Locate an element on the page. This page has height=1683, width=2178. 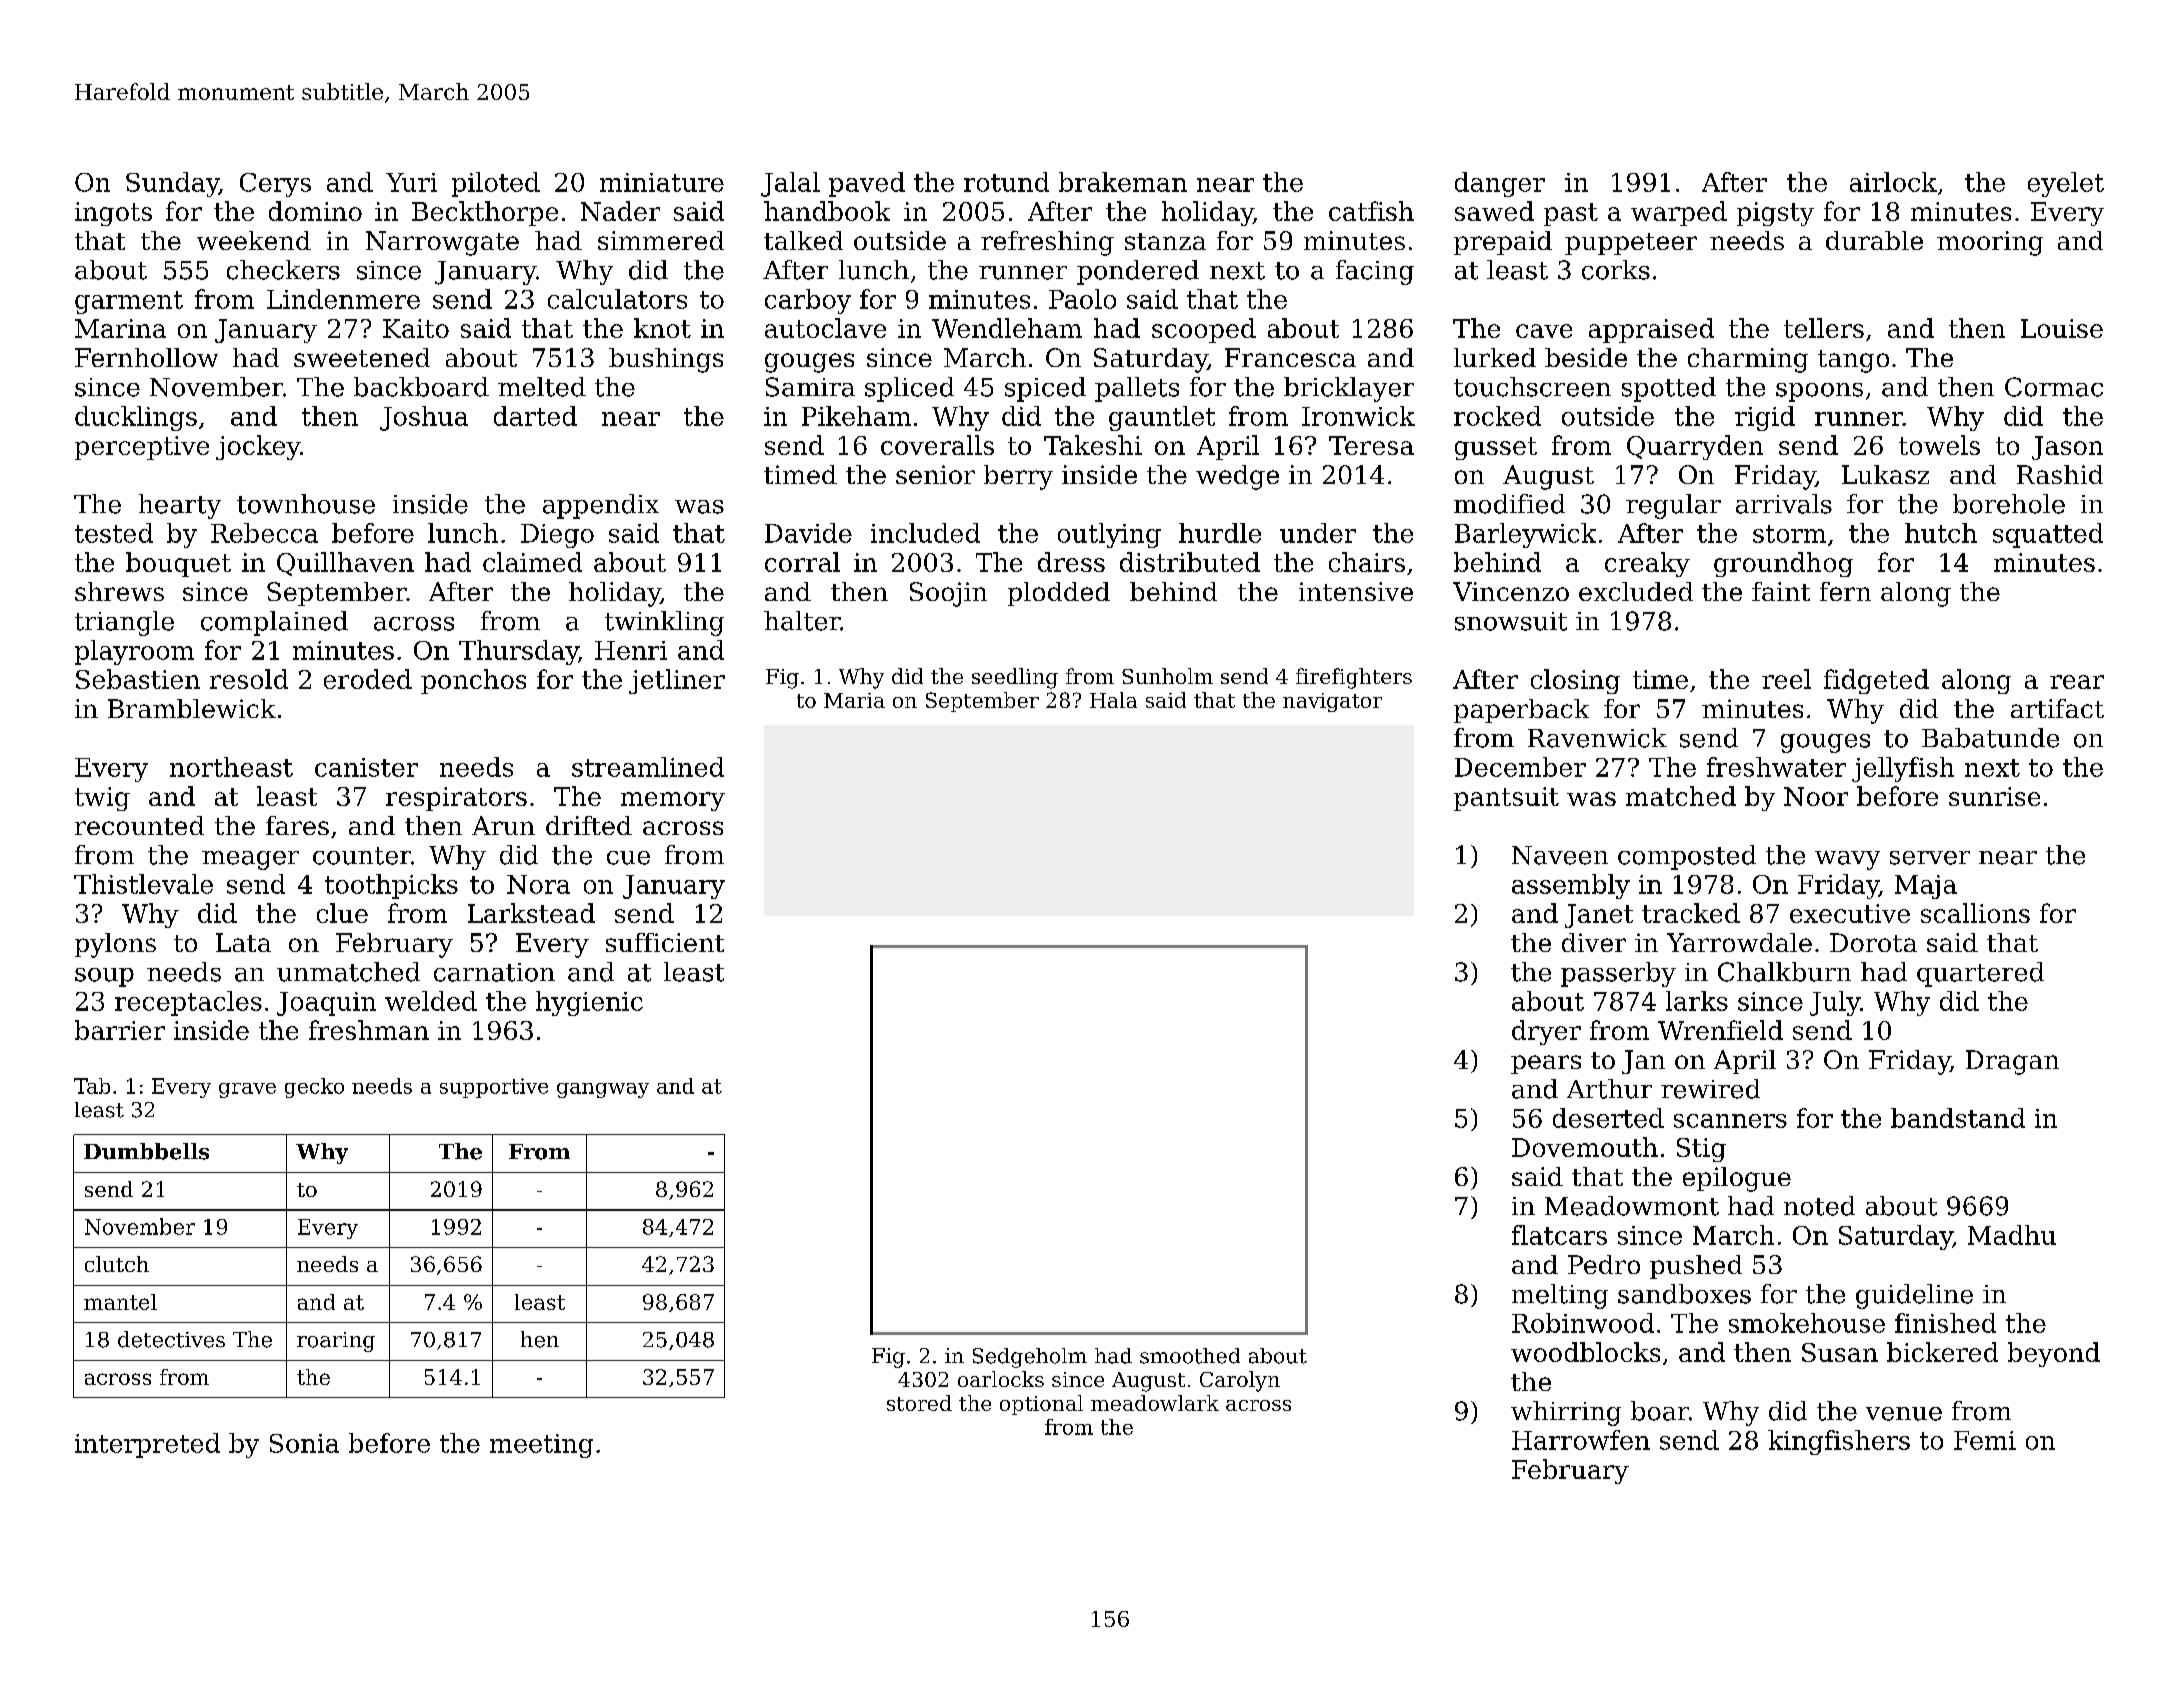
Naveen is located at coordinates (1560, 855).
